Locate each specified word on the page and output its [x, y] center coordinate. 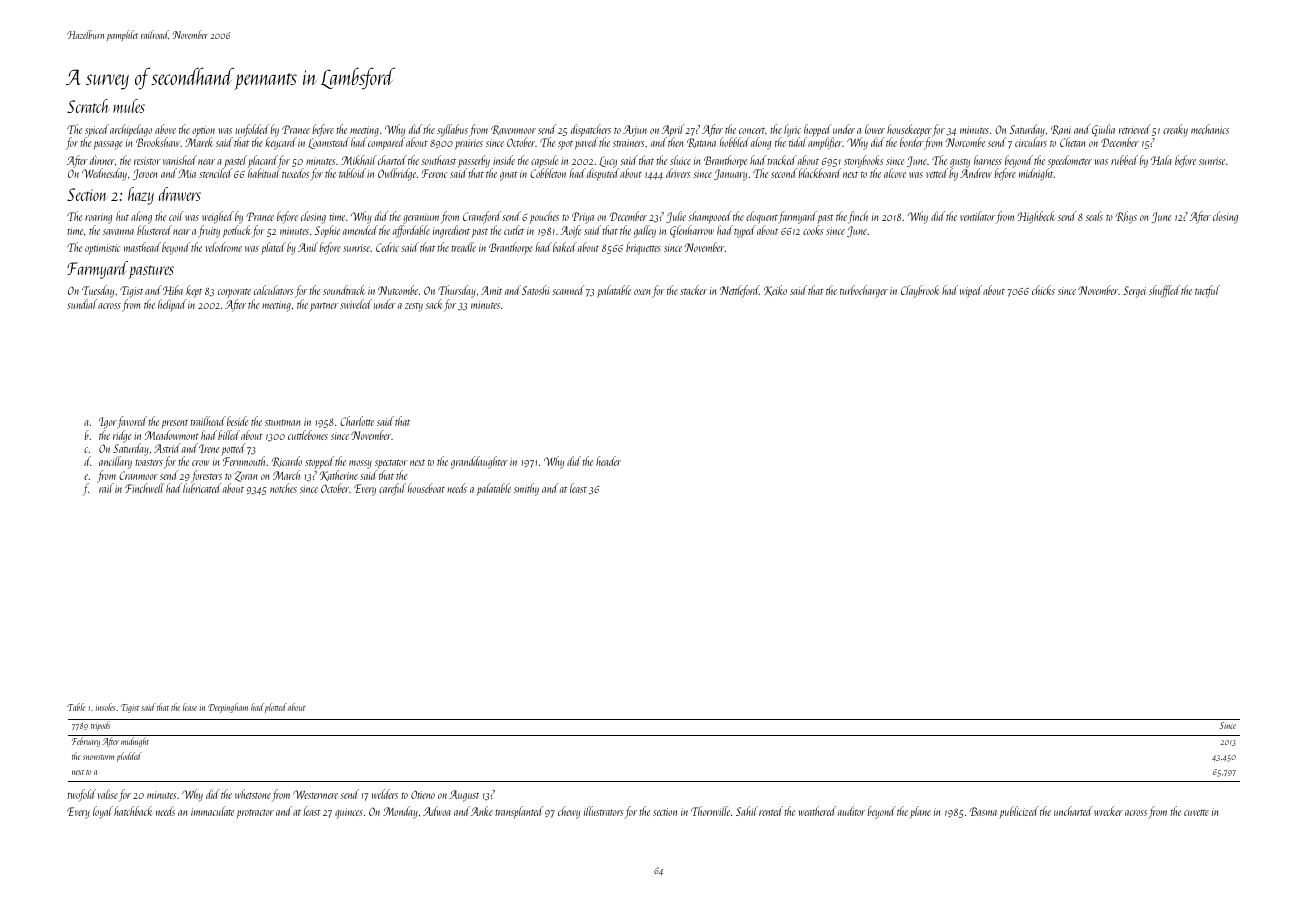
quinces [349, 813]
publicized [1019, 812]
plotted [276, 708]
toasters [149, 462]
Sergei [1134, 292]
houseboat [426, 488]
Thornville [710, 811]
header [608, 461]
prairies [469, 144]
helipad [172, 305]
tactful [1207, 291]
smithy [526, 489]
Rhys [1126, 217]
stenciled [215, 173]
